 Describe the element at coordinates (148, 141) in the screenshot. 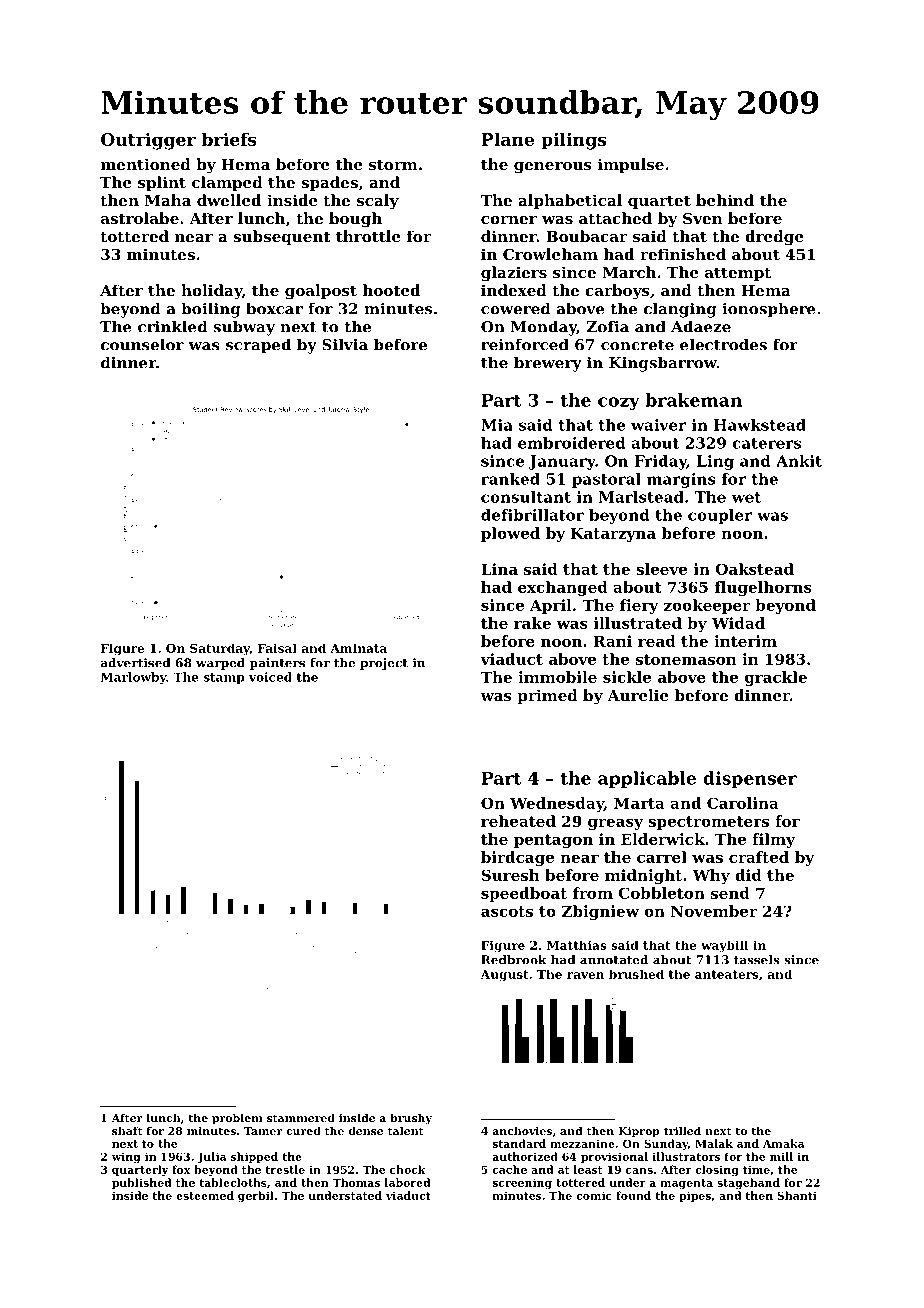

I see `Outrigger` at that location.
